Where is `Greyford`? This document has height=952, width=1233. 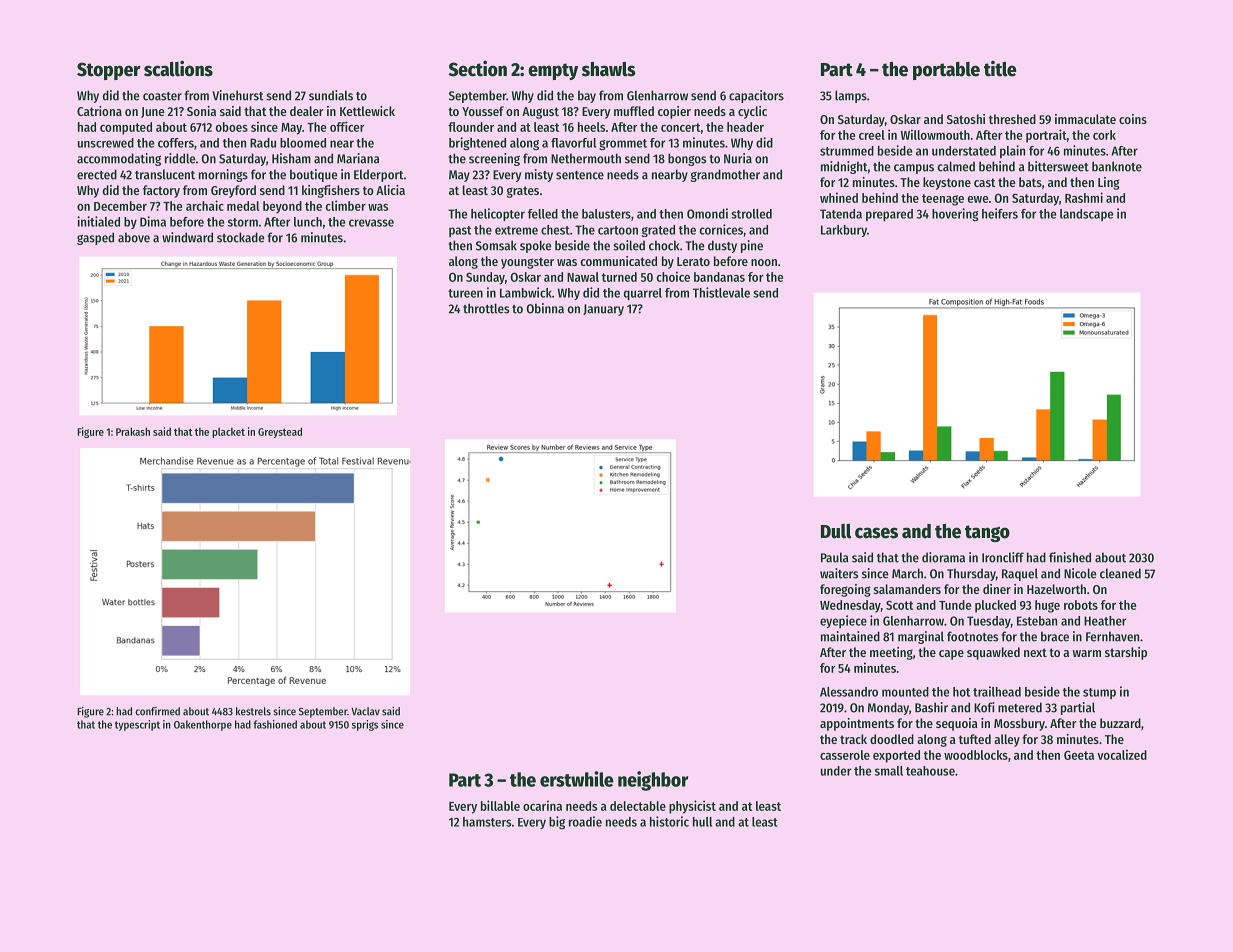
Greyford is located at coordinates (233, 191).
